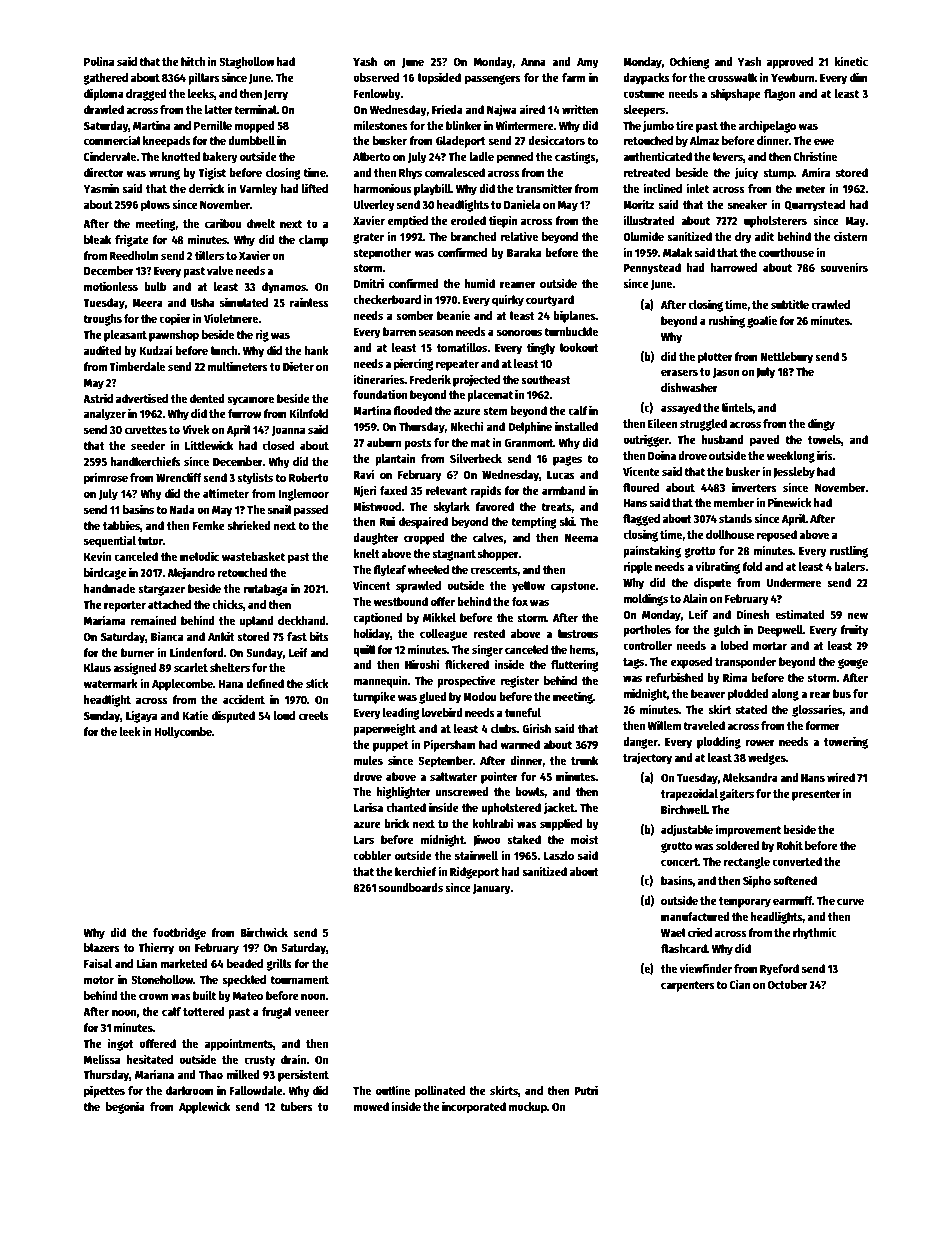 The height and width of the screenshot is (1233, 952). I want to click on Lucas, so click(561, 475).
